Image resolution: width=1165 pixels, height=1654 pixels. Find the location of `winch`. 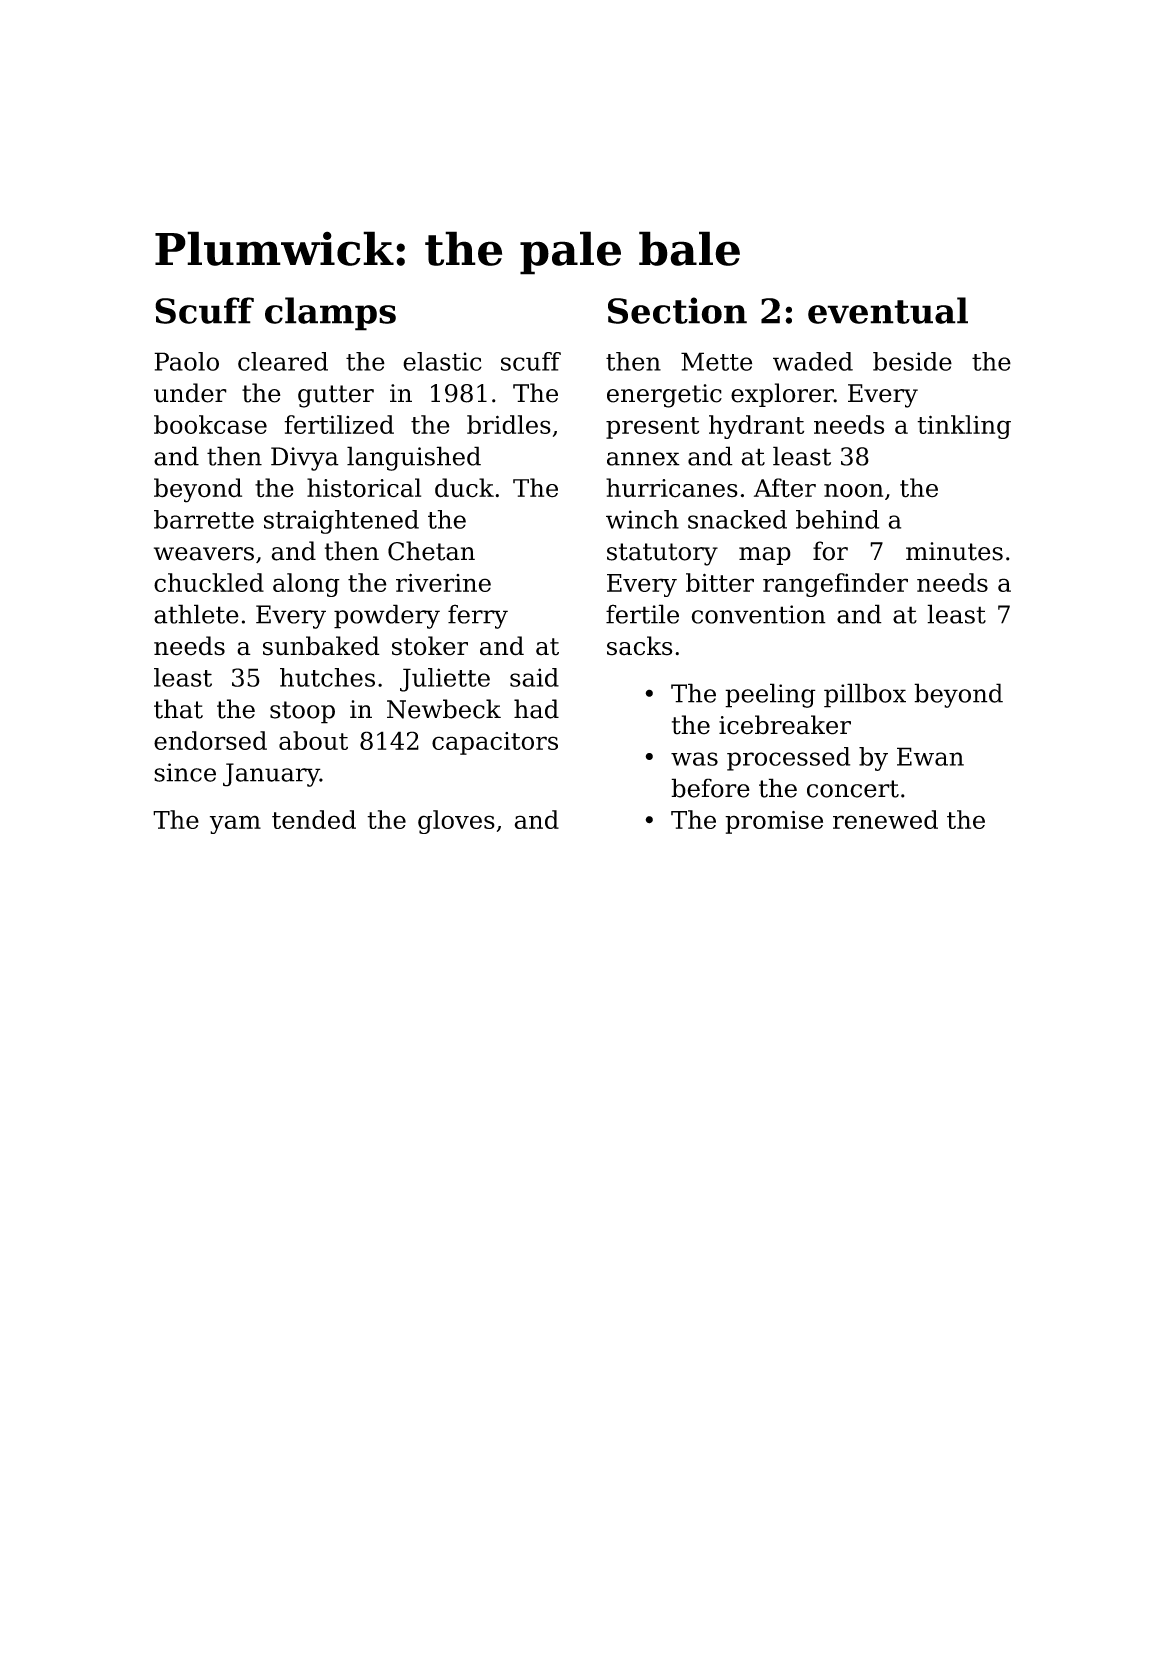

winch is located at coordinates (642, 519).
